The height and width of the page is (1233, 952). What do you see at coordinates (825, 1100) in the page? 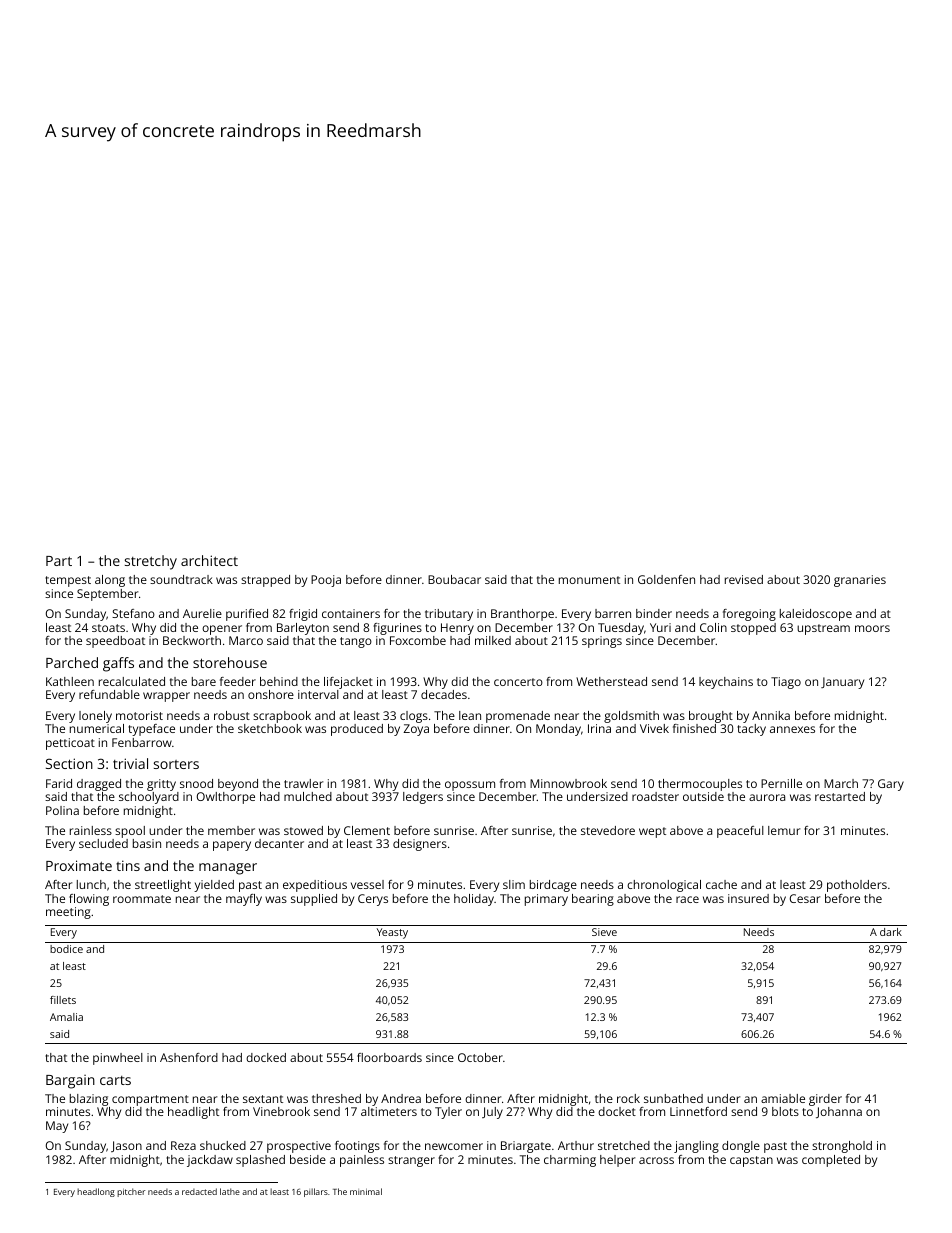
I see `girder` at bounding box center [825, 1100].
